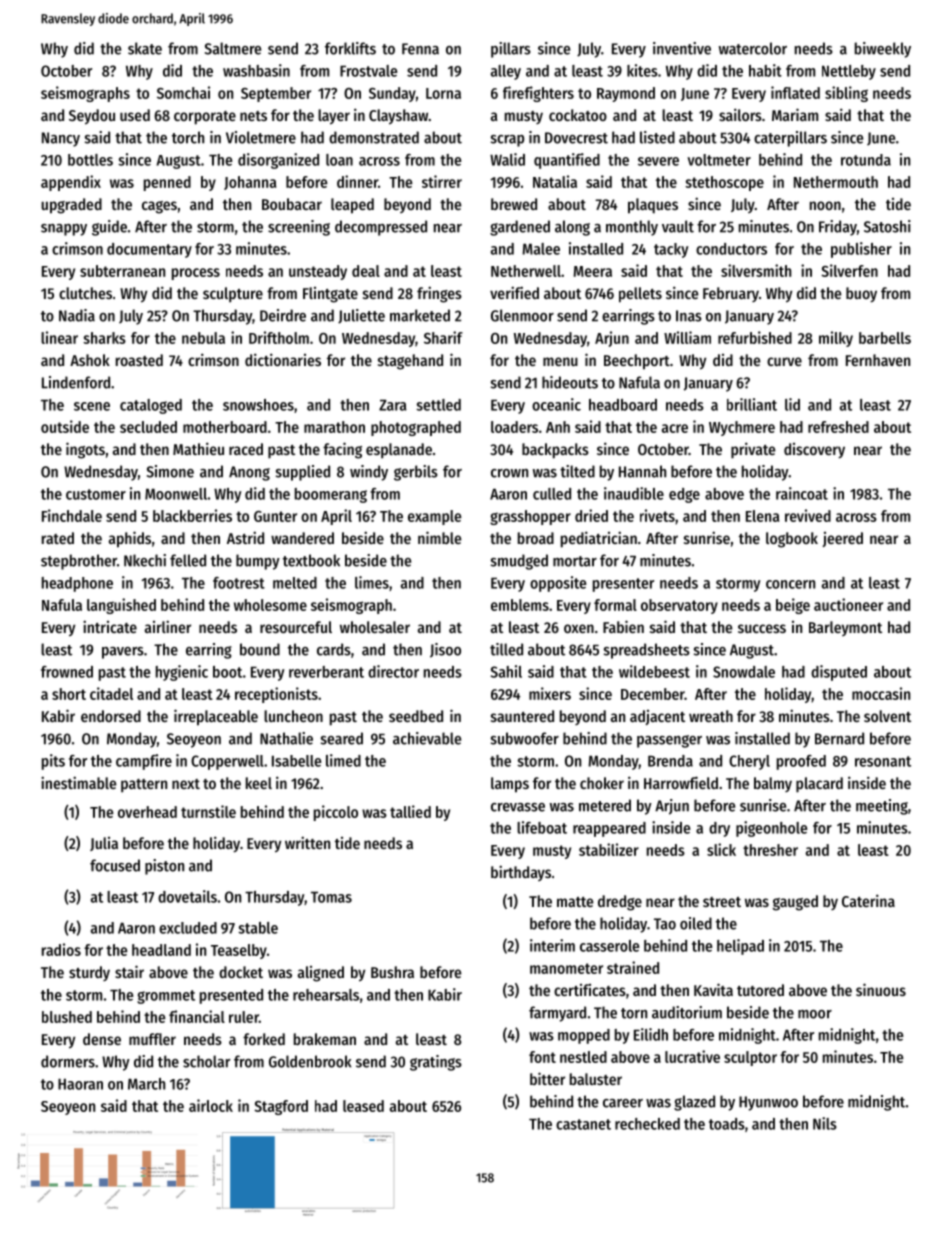 The height and width of the screenshot is (1233, 952). I want to click on Haoran, so click(80, 1084).
